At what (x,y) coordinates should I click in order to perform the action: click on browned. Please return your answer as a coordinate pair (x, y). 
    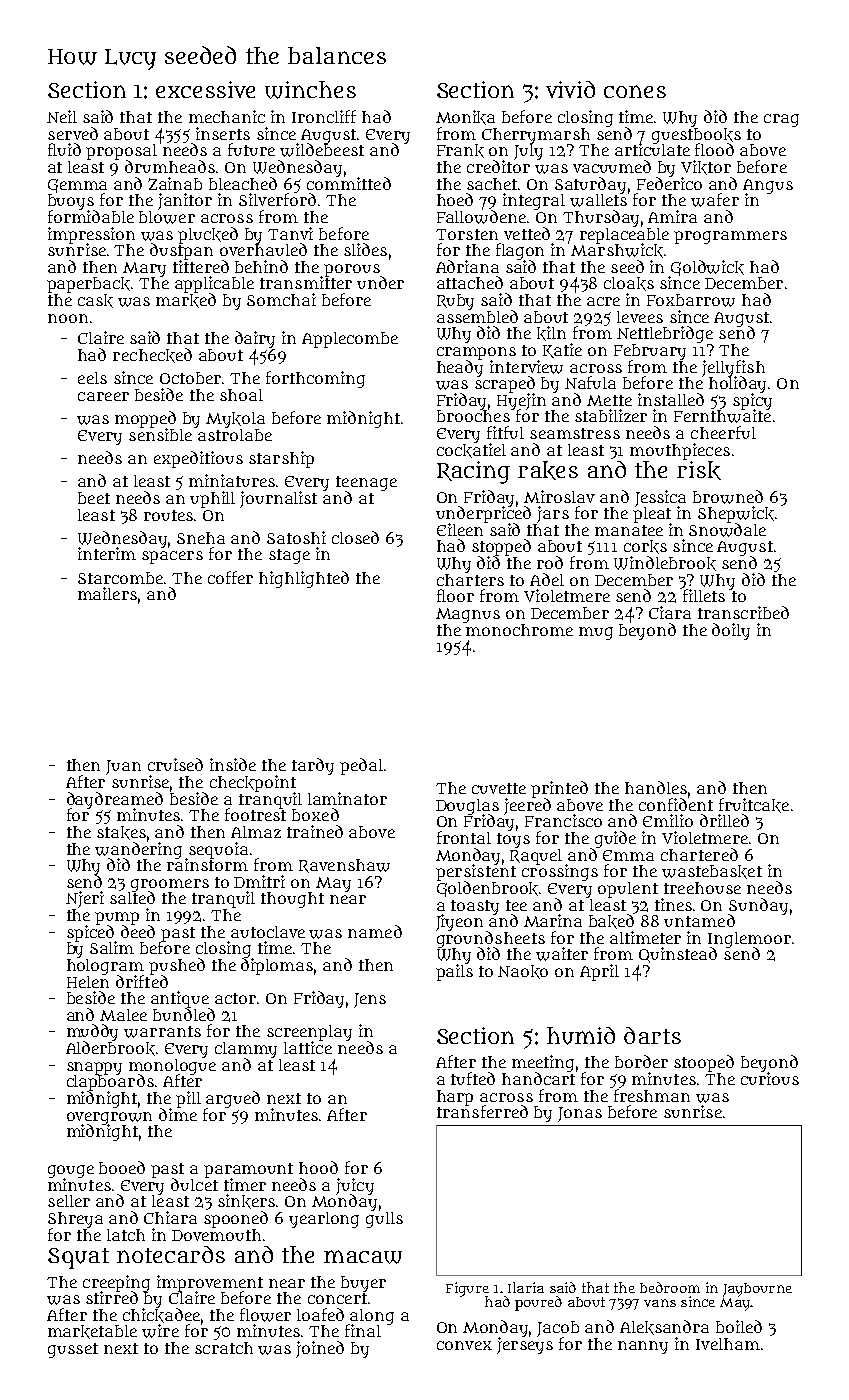
    Looking at the image, I should click on (728, 497).
